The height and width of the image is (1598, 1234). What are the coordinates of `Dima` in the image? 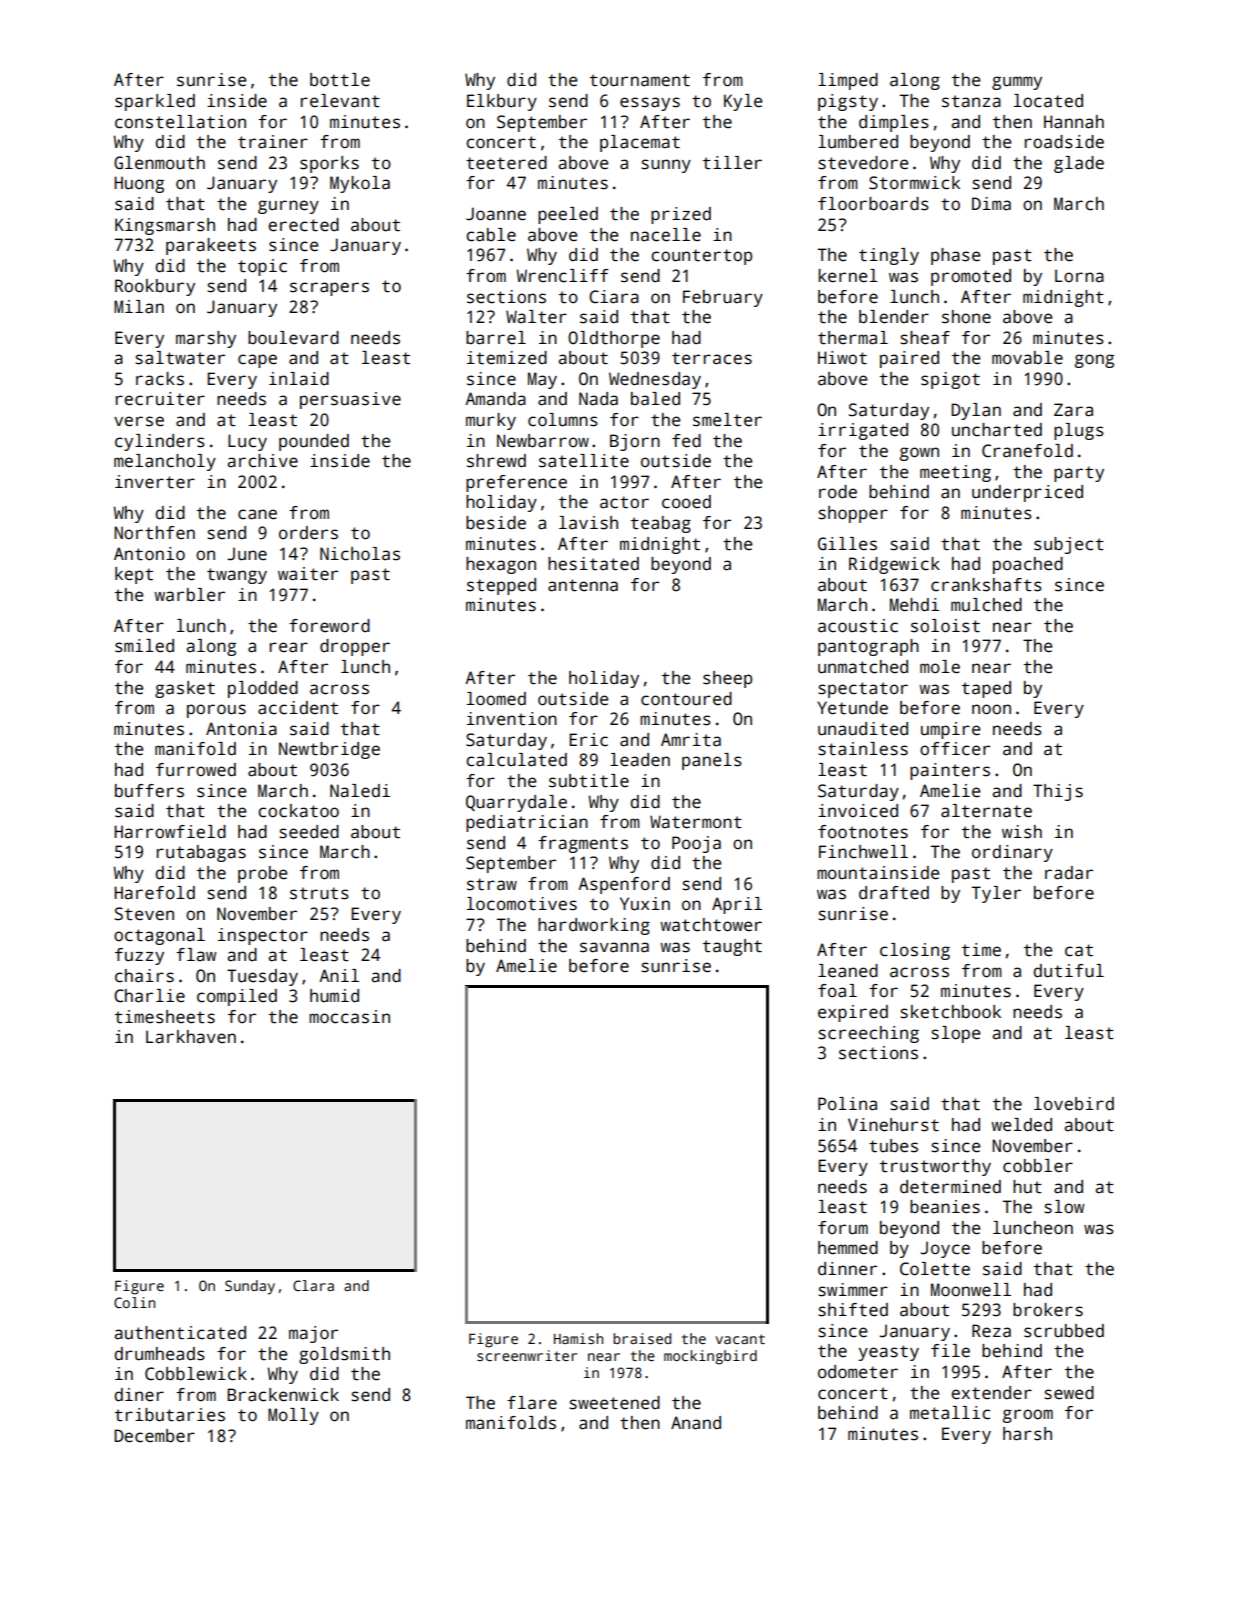 It's located at (991, 204).
